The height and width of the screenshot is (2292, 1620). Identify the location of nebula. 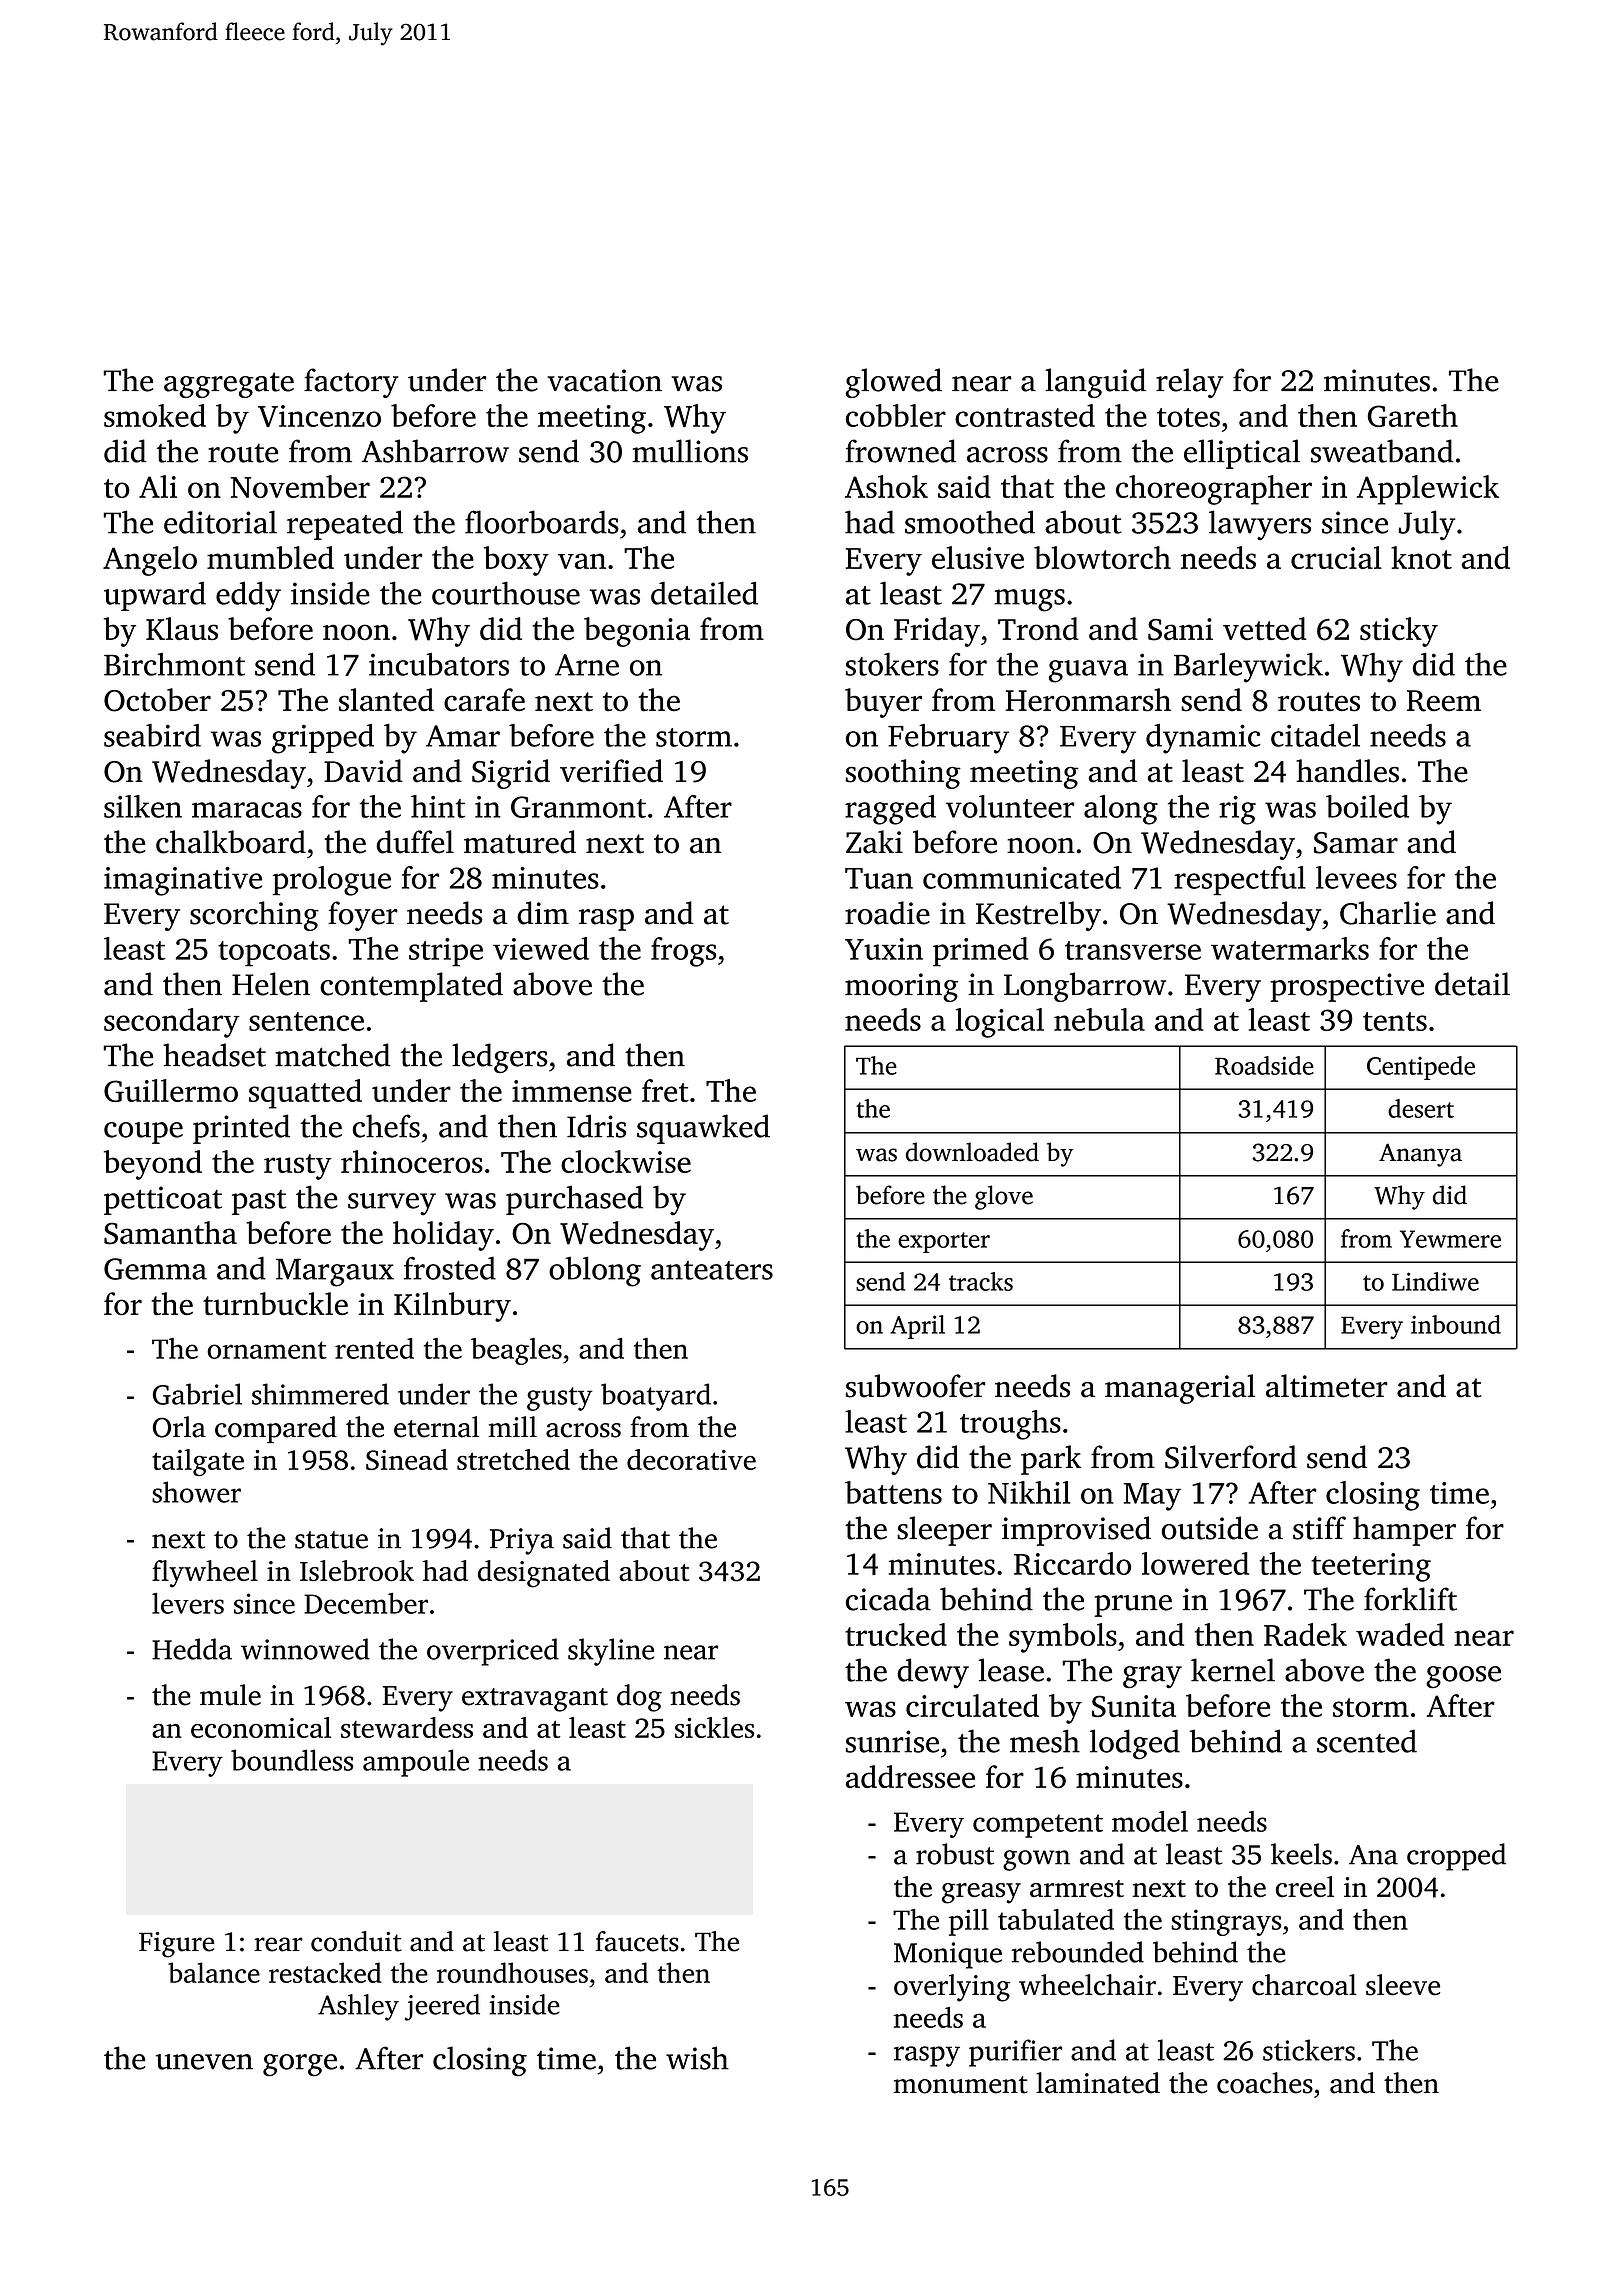
(1099, 1019).
